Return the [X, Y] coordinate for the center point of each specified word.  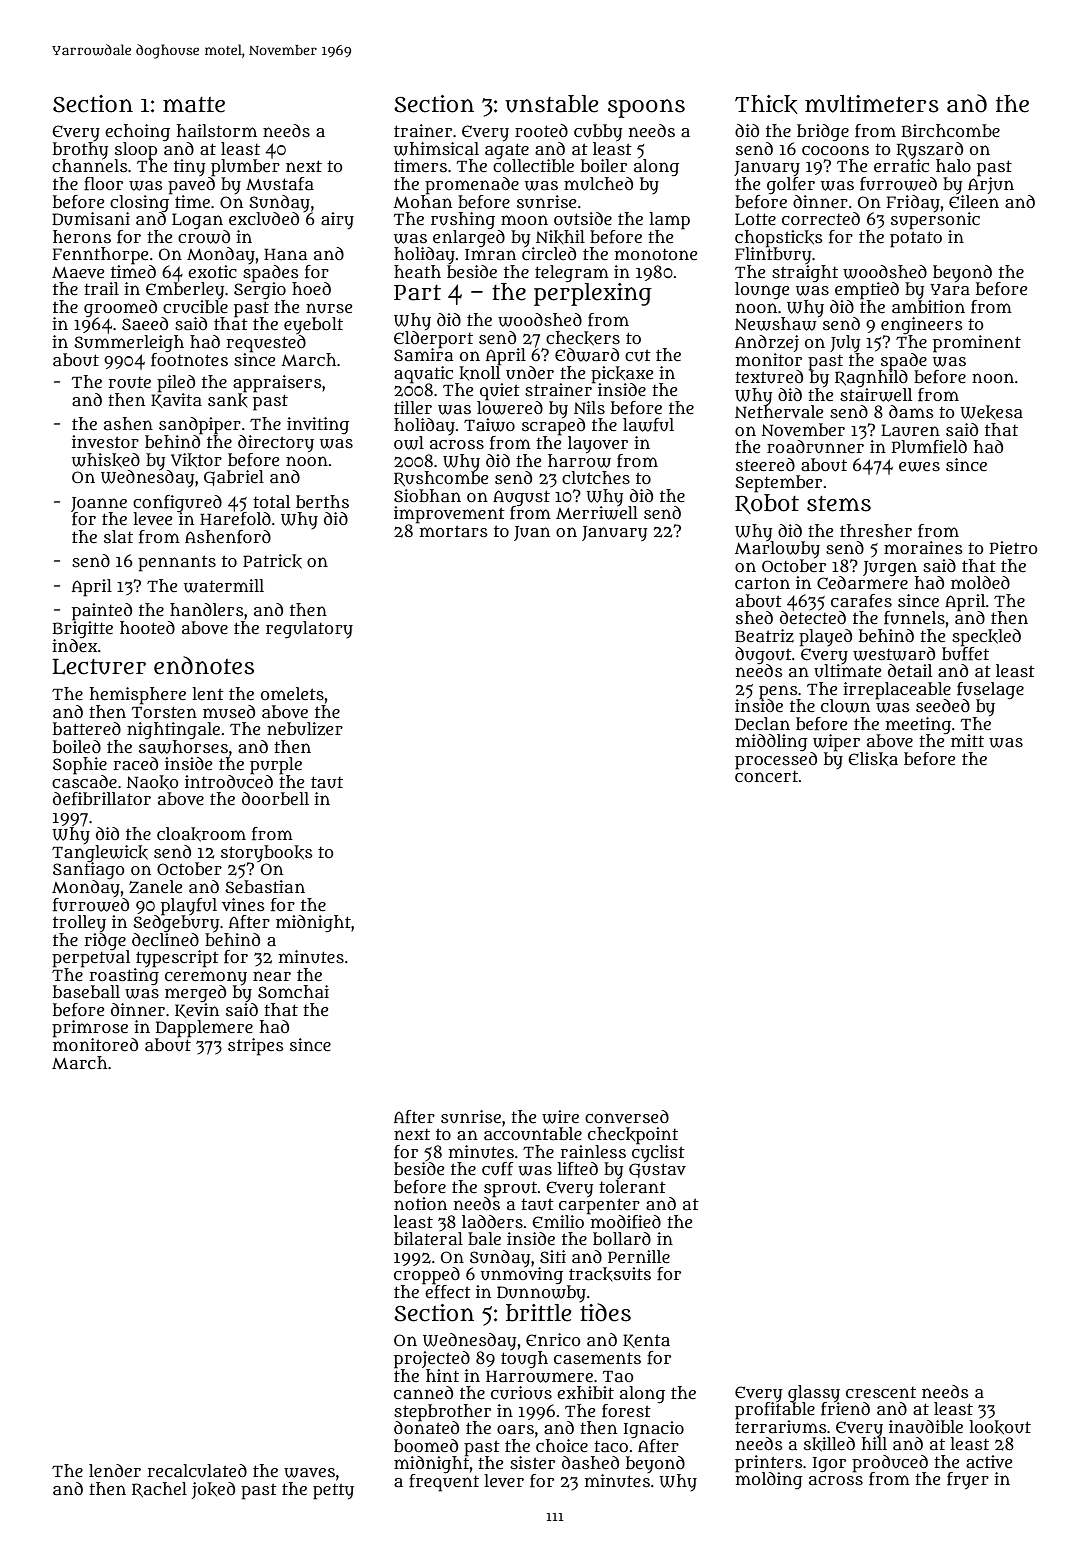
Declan [762, 724]
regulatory [309, 629]
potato [916, 239]
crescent [881, 1392]
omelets [292, 693]
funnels [914, 618]
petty [333, 1491]
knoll [479, 373]
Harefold [235, 519]
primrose [90, 1029]
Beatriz [764, 636]
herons [82, 236]
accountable [533, 1134]
